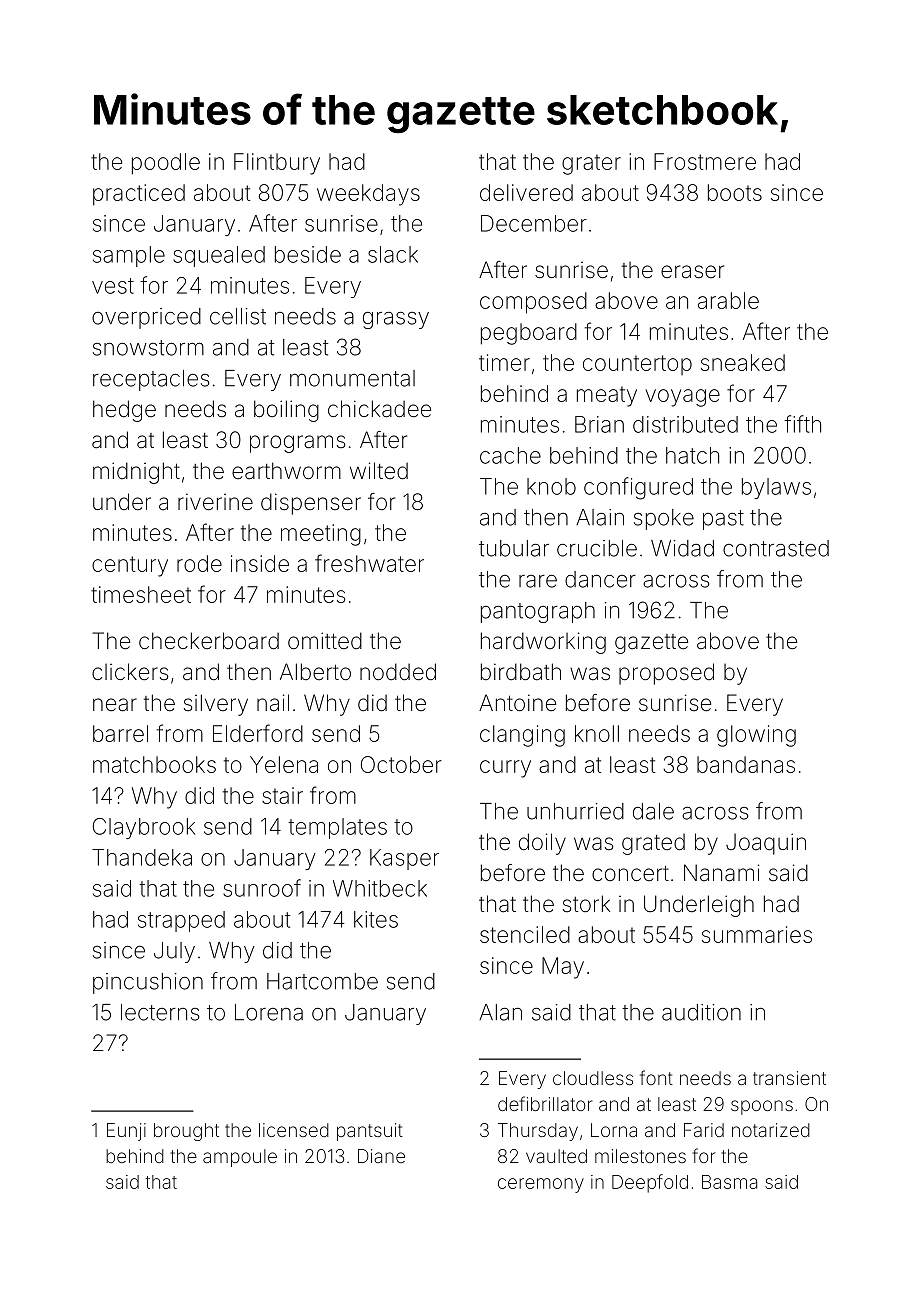 The width and height of the screenshot is (924, 1311). Describe the element at coordinates (368, 195) in the screenshot. I see `weekdays` at that location.
